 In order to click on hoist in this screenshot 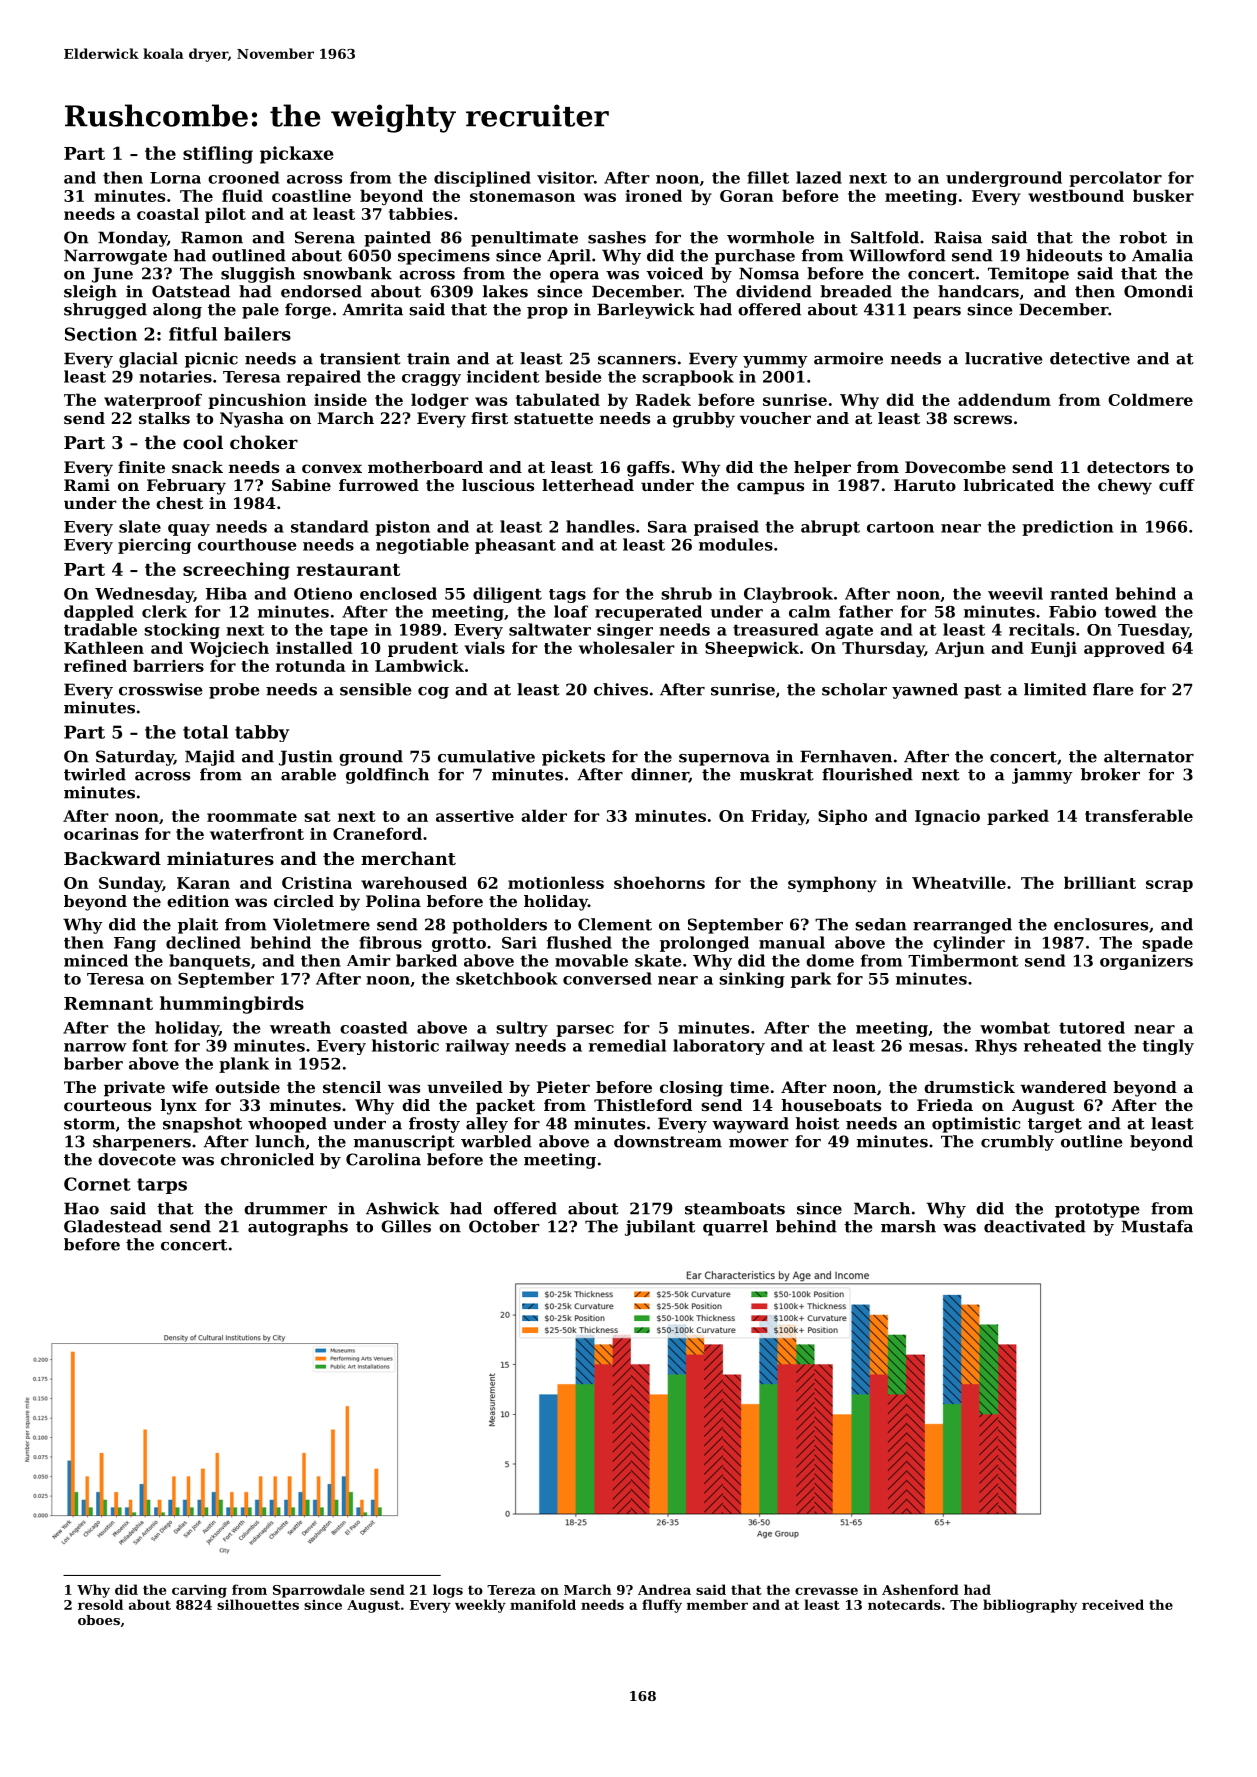, I will do `click(818, 1123)`.
